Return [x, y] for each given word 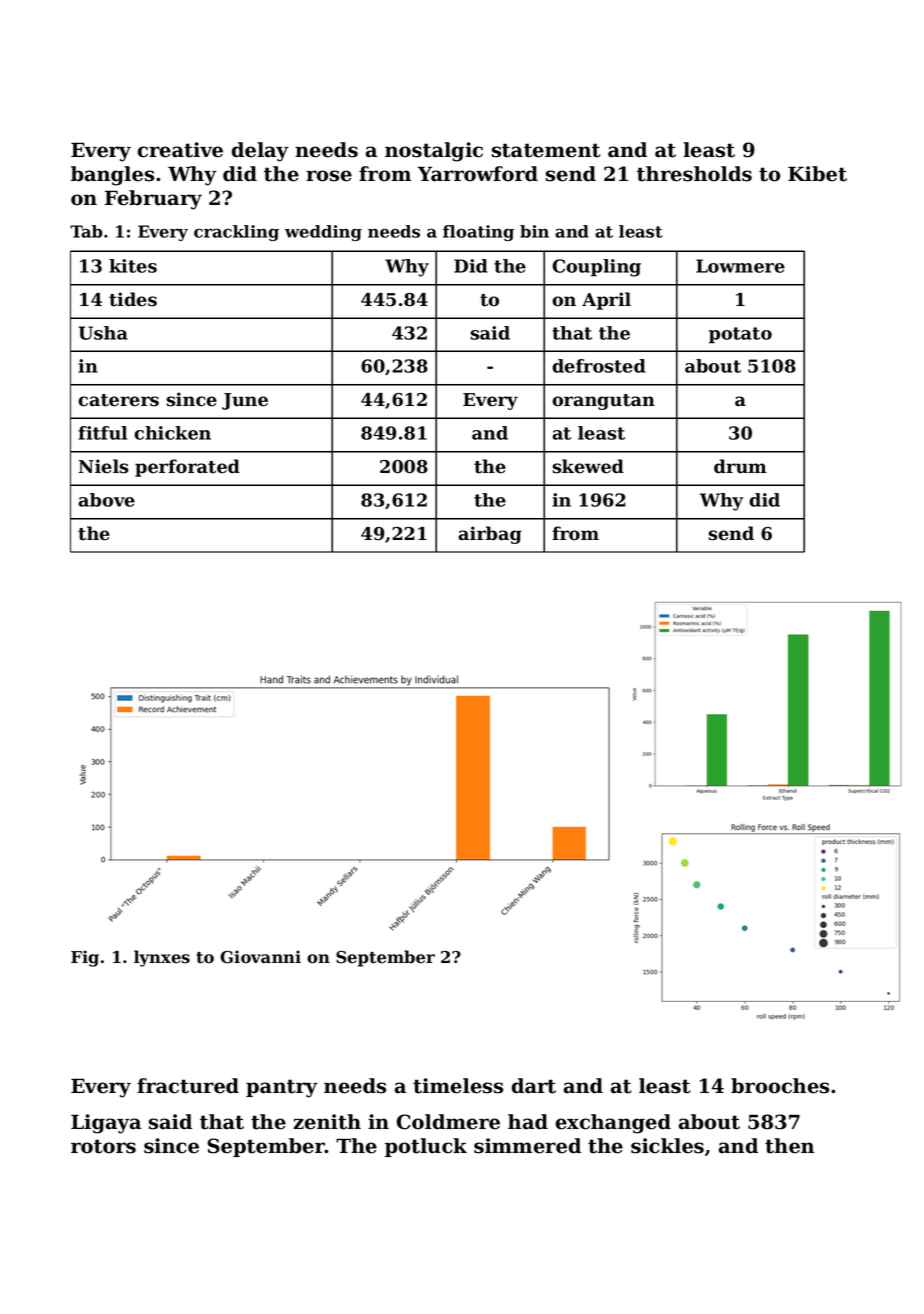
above [106, 500]
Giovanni [260, 957]
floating [478, 233]
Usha [103, 333]
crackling [236, 233]
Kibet [817, 174]
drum [740, 466]
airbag [490, 535]
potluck [426, 1147]
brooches [780, 1086]
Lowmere [740, 266]
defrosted [599, 366]
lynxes [162, 958]
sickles [667, 1146]
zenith [327, 1122]
